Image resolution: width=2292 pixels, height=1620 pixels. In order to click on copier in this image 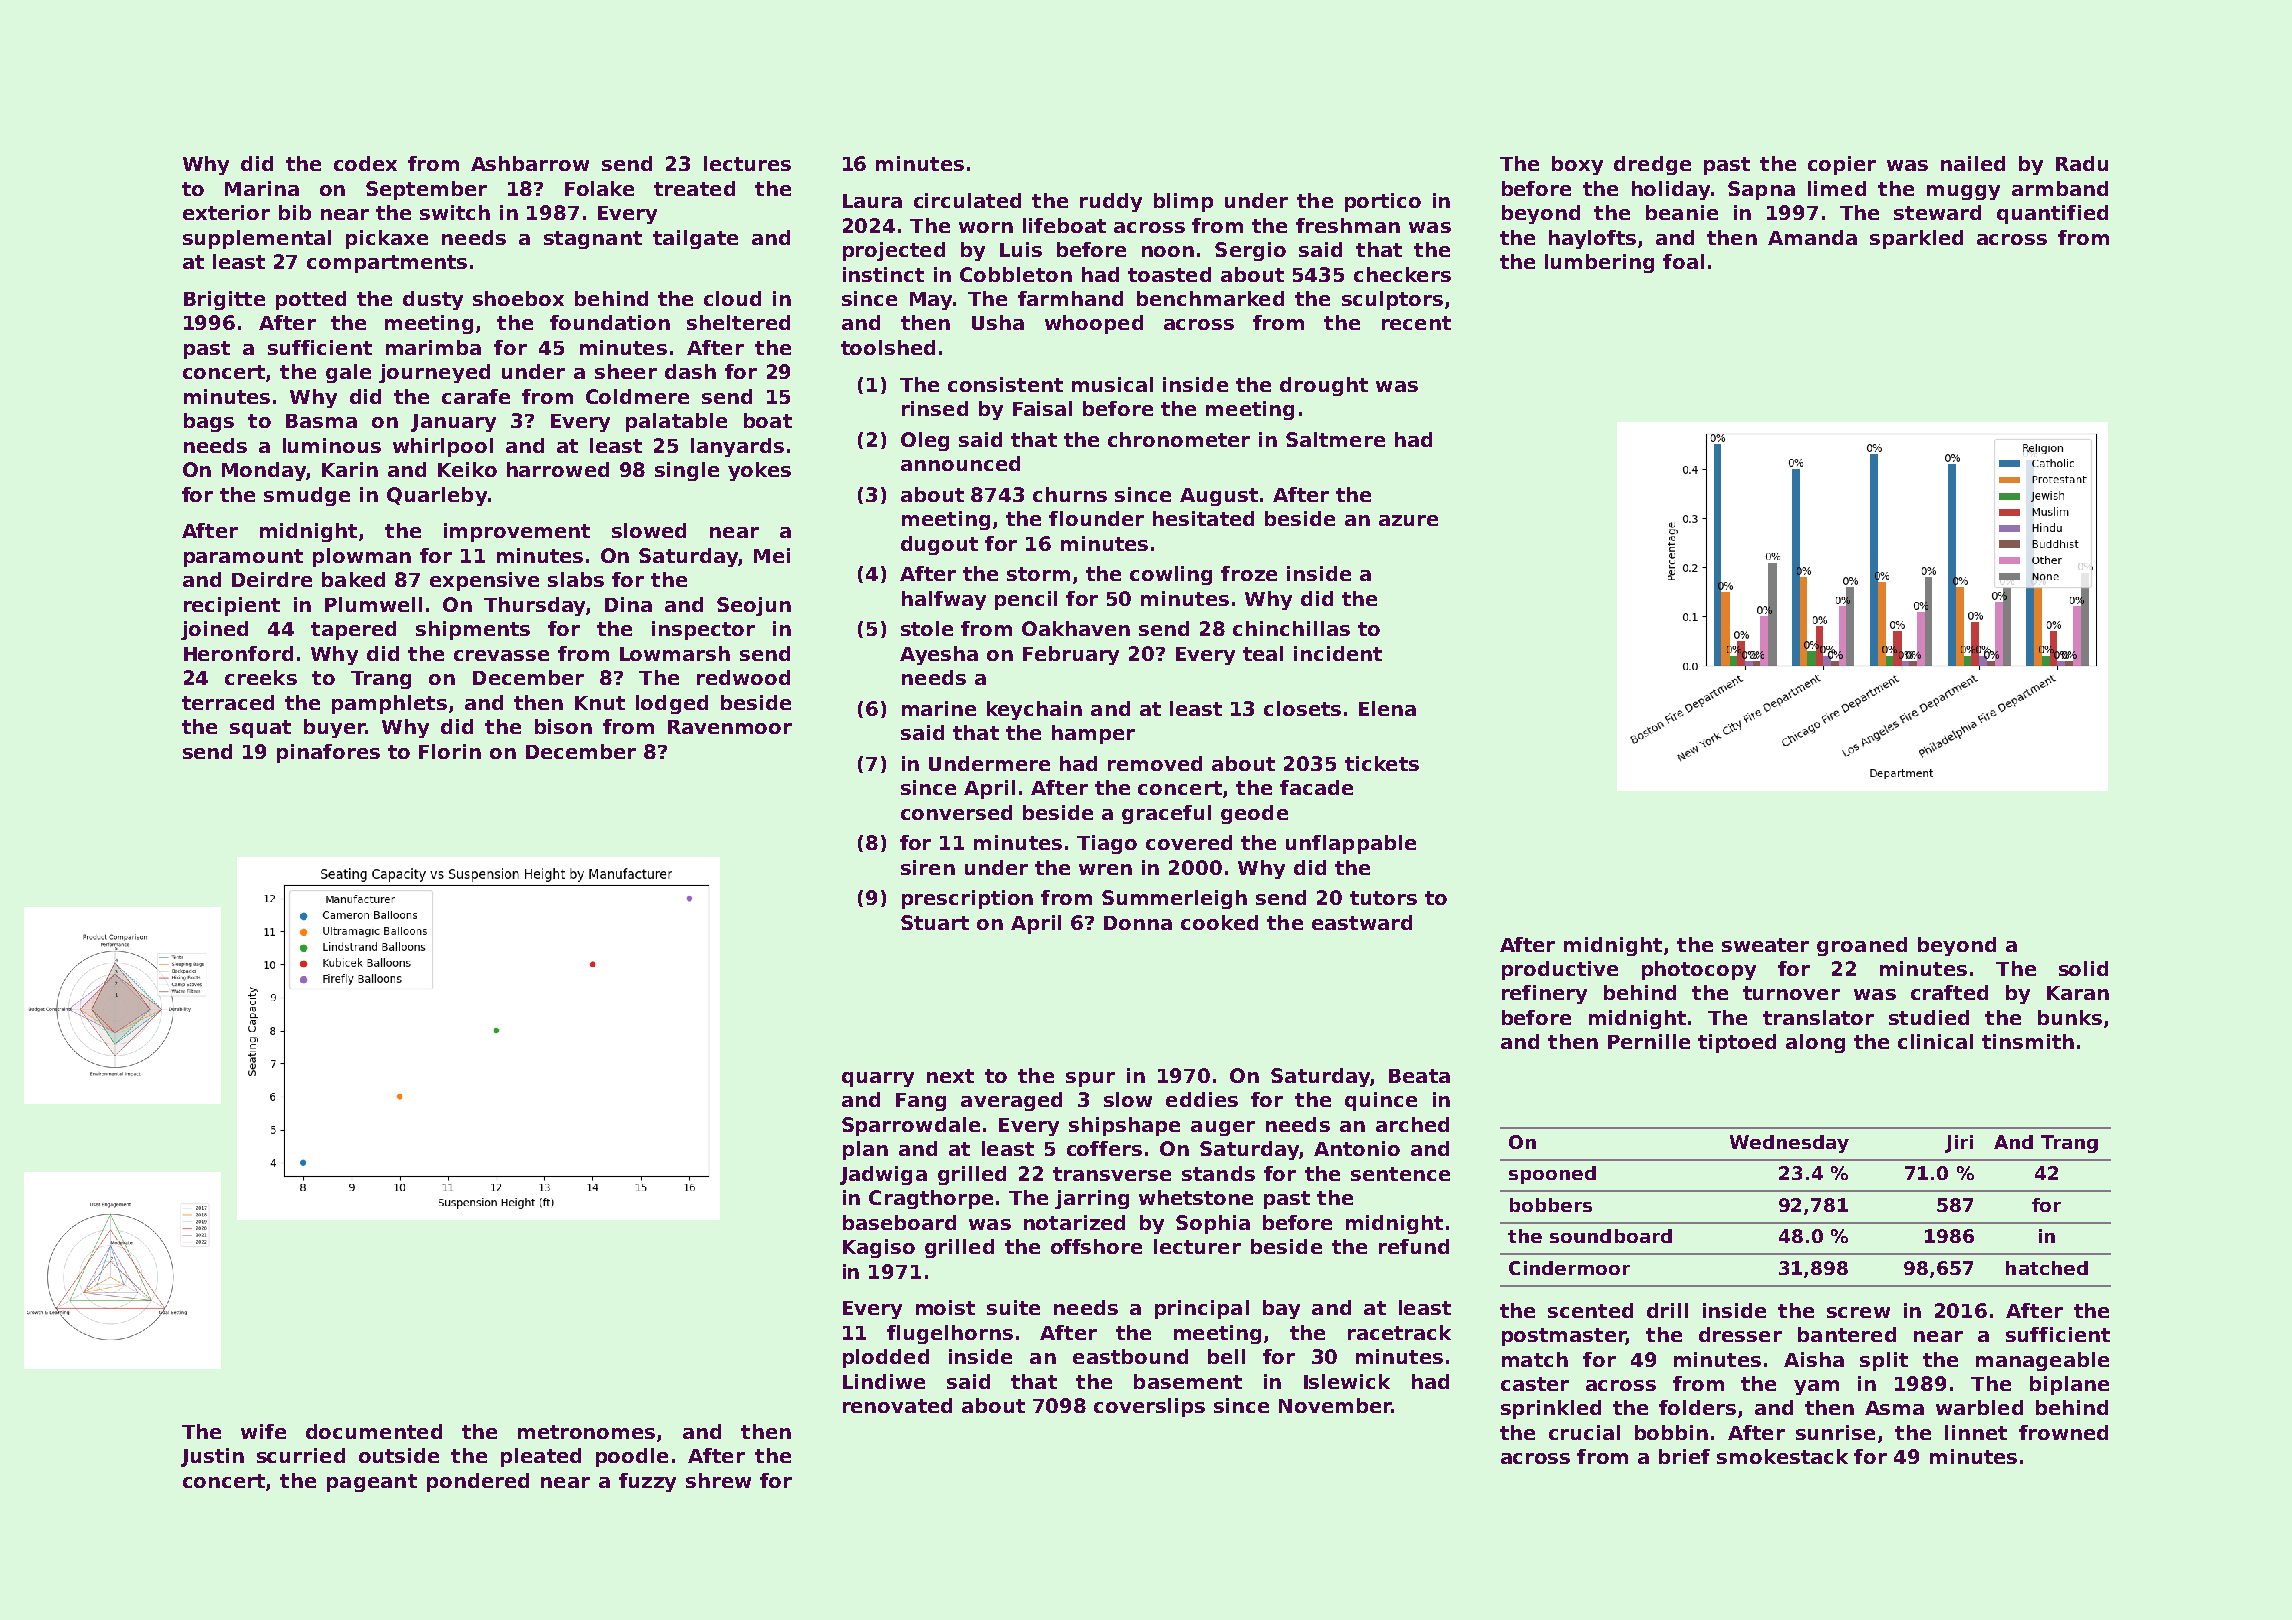, I will do `click(1842, 165)`.
